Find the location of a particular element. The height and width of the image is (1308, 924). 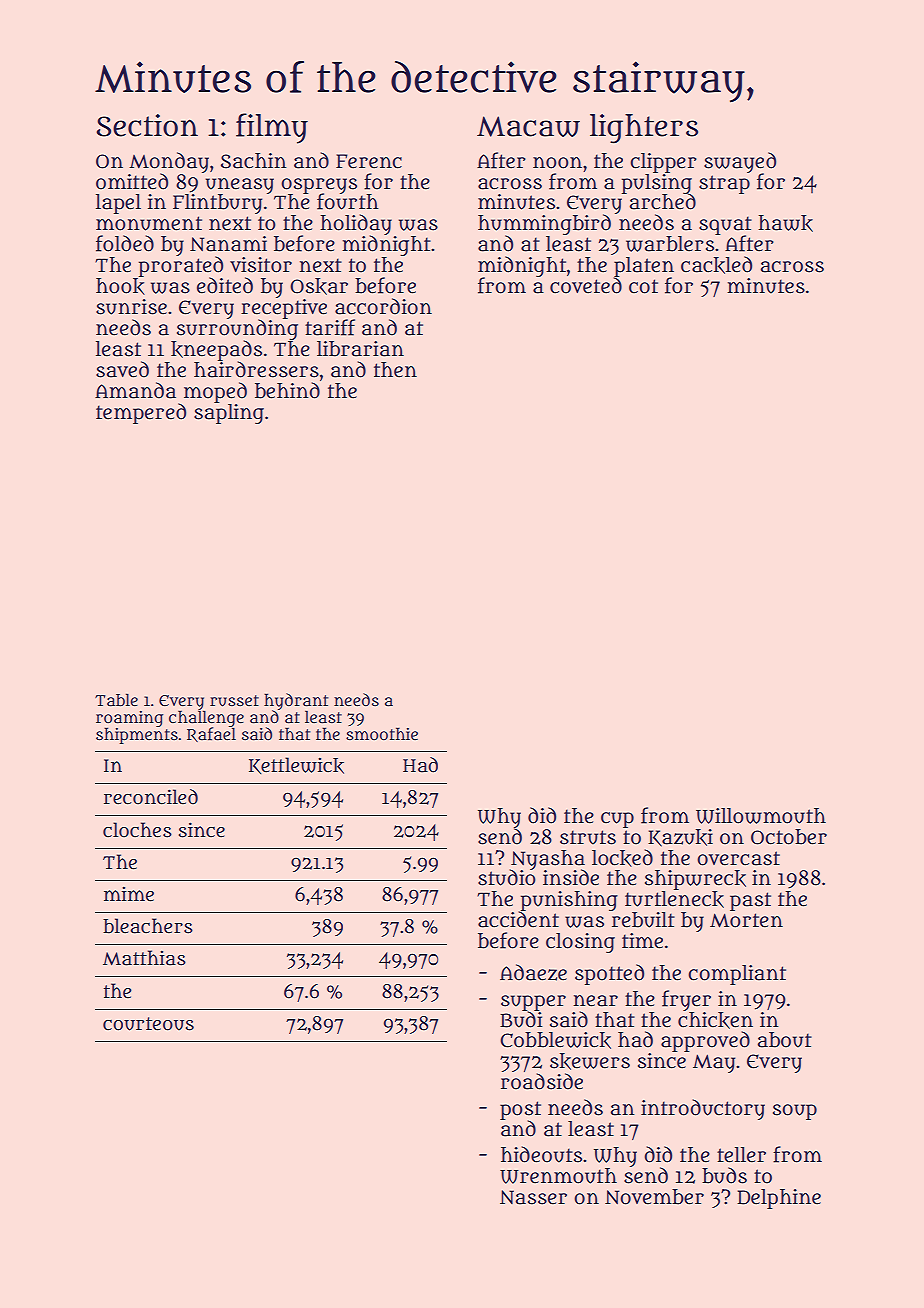

then is located at coordinates (395, 370).
